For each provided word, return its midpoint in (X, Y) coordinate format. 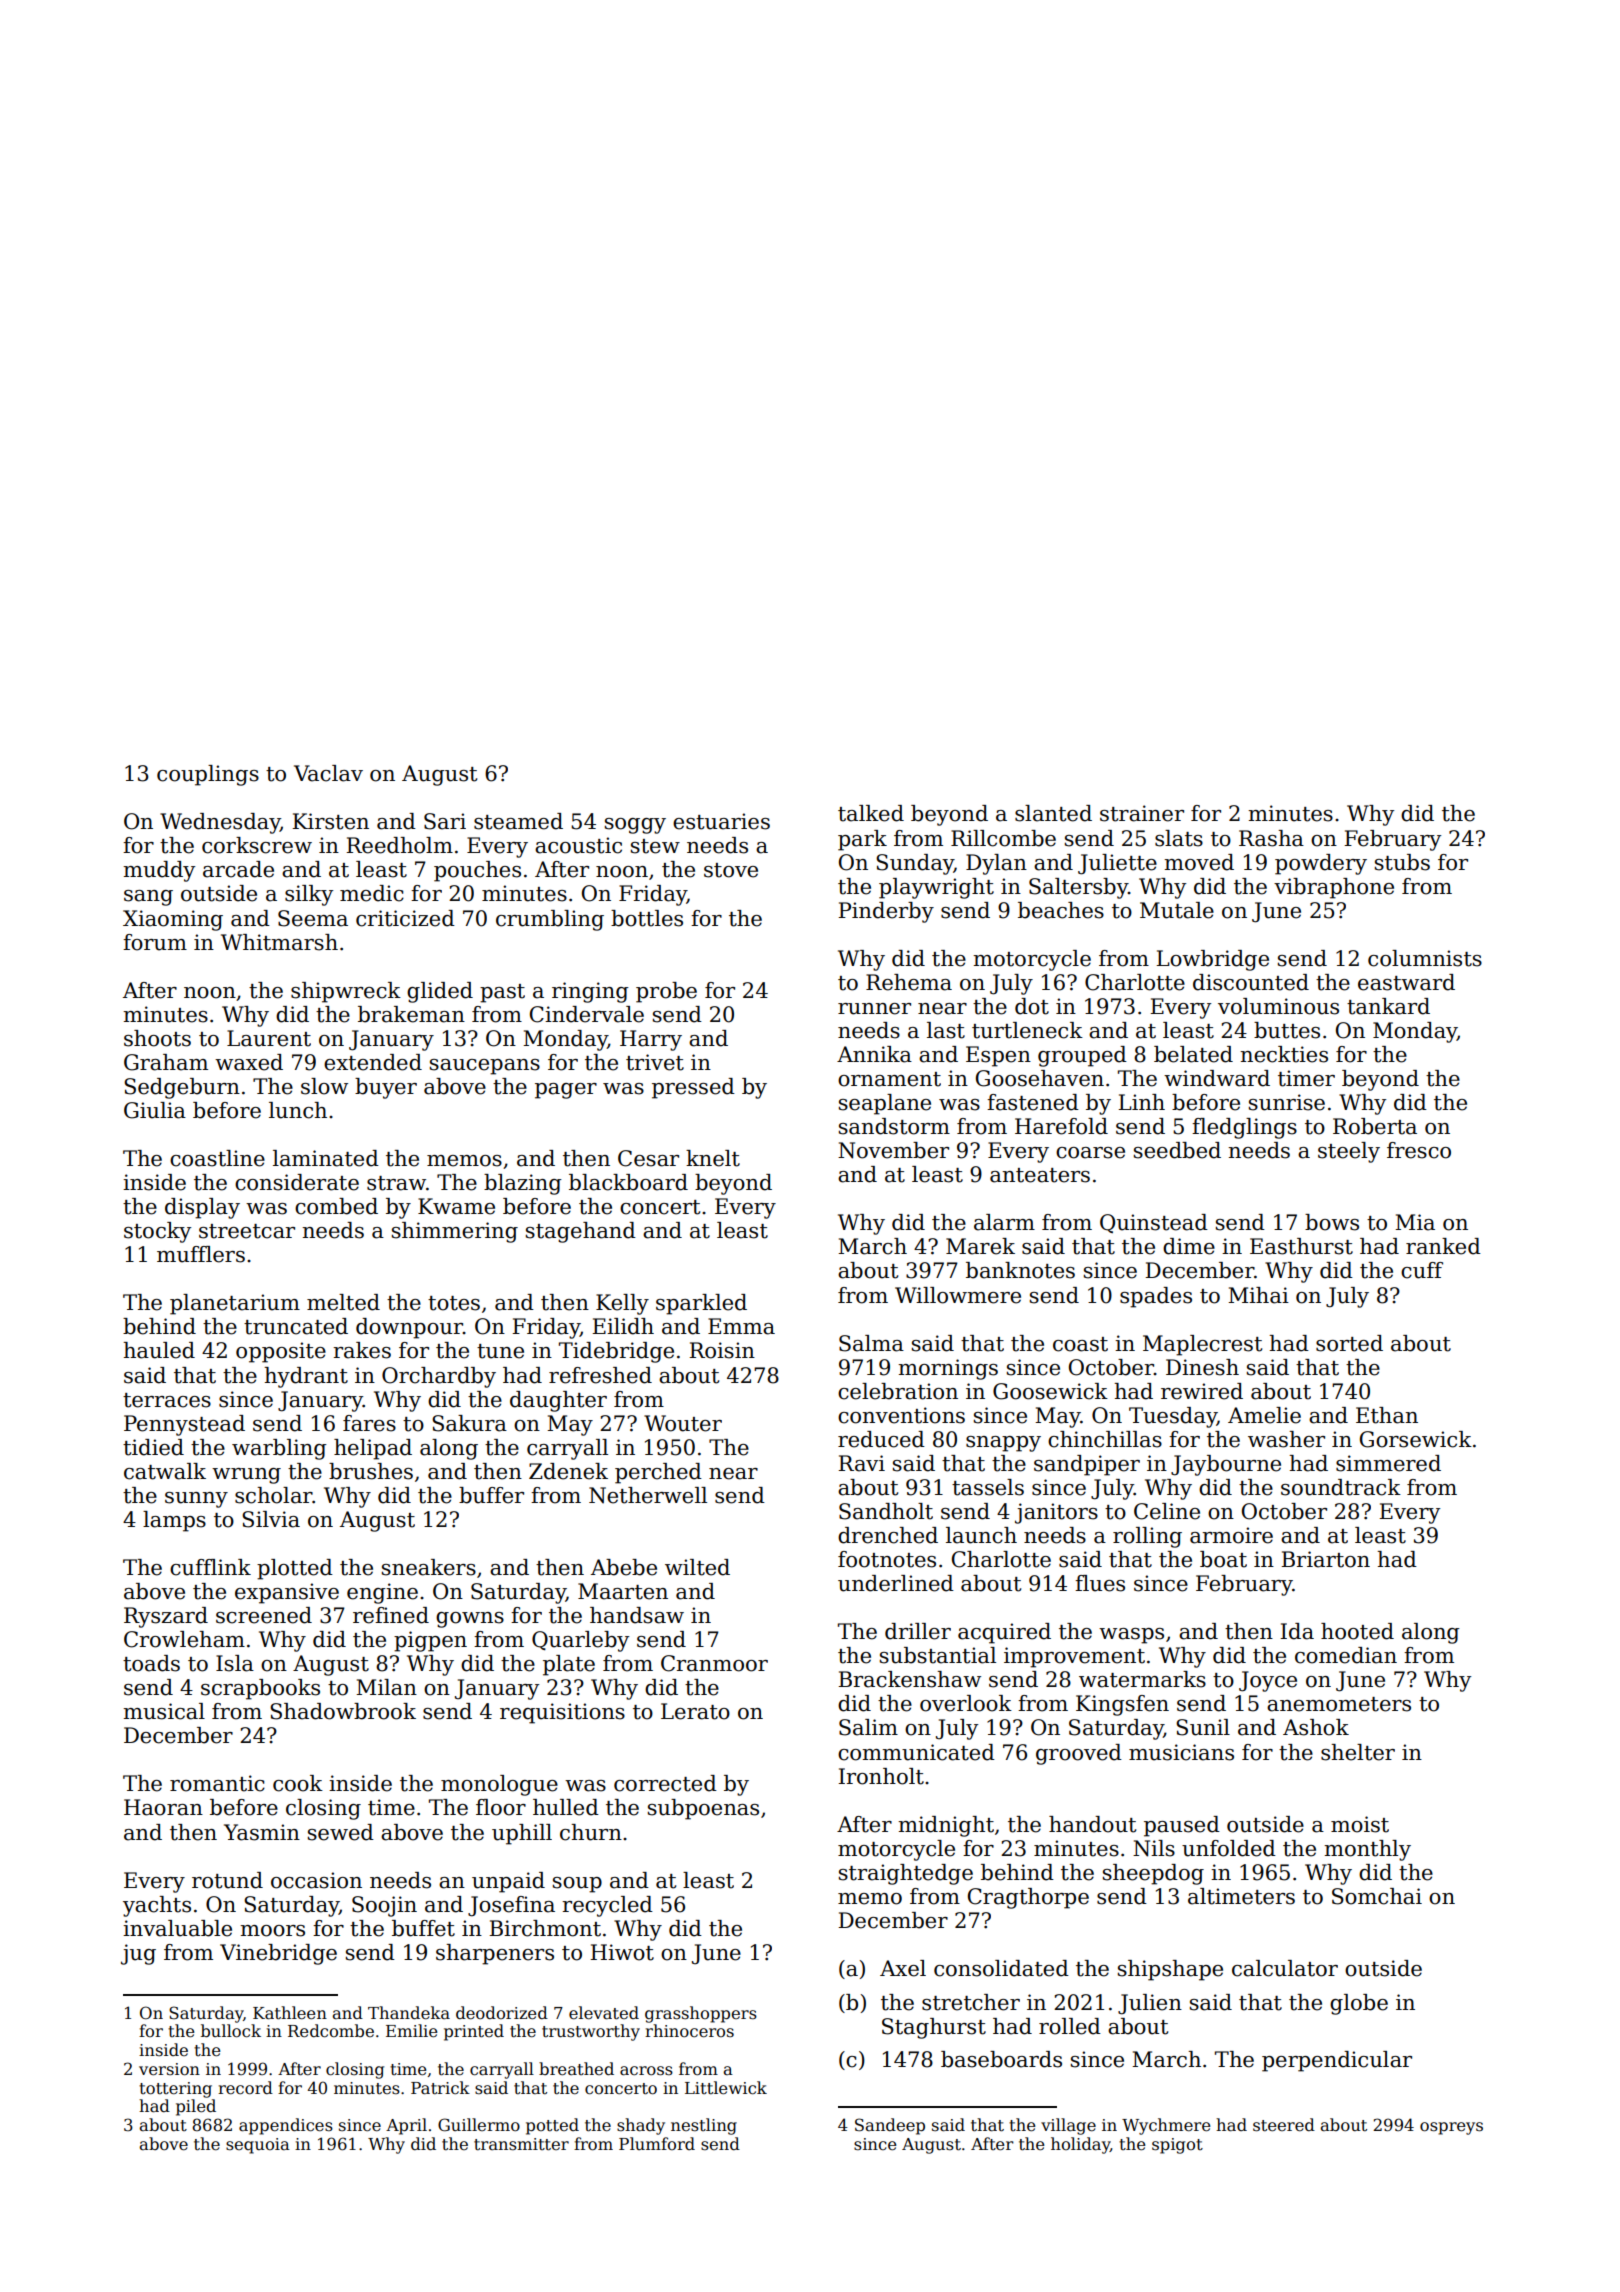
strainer (1142, 813)
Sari (445, 821)
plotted (295, 1569)
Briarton (1325, 1559)
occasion (316, 1880)
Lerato (695, 1711)
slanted (1053, 813)
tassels (988, 1487)
